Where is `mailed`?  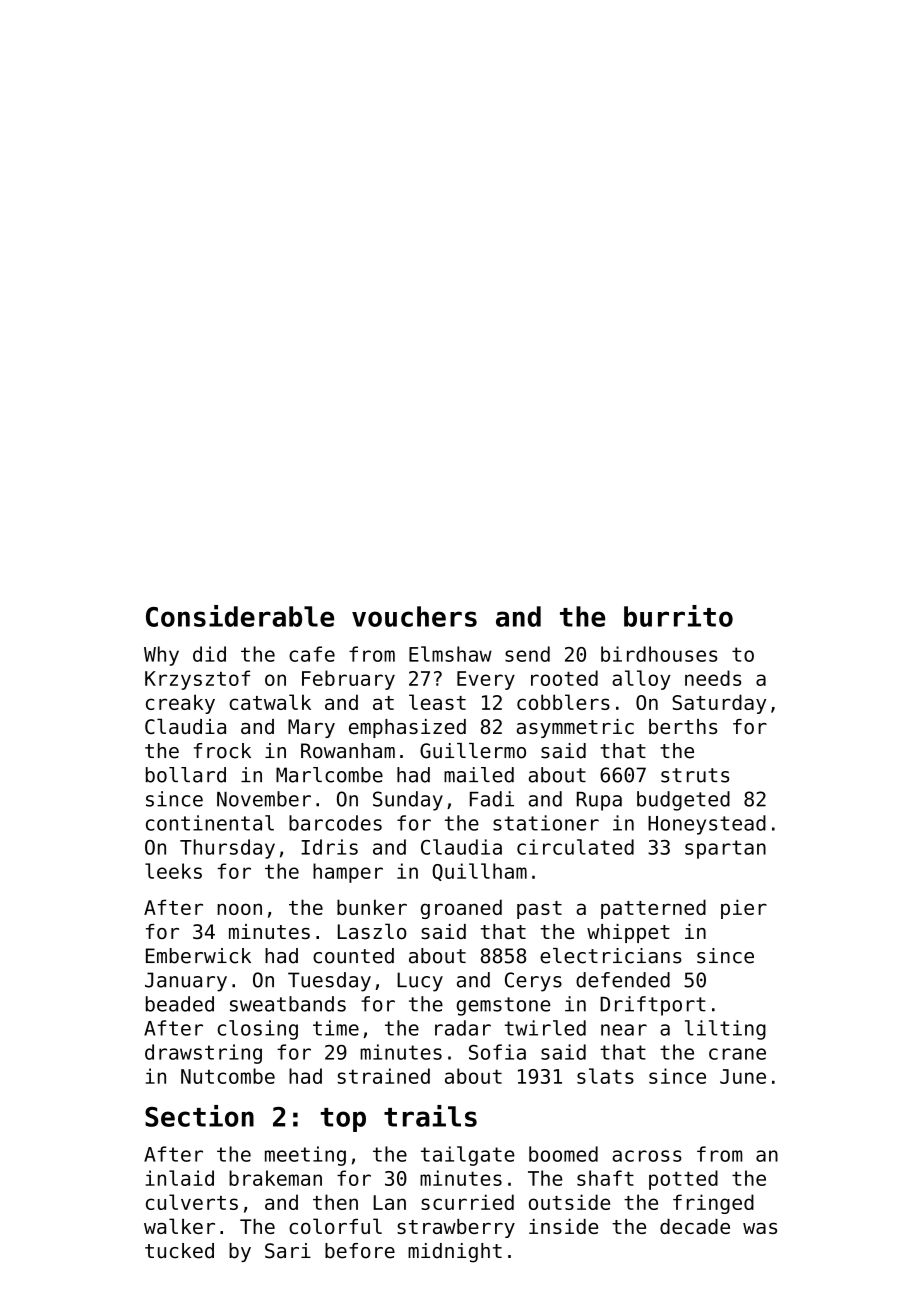 mailed is located at coordinates (479, 775).
